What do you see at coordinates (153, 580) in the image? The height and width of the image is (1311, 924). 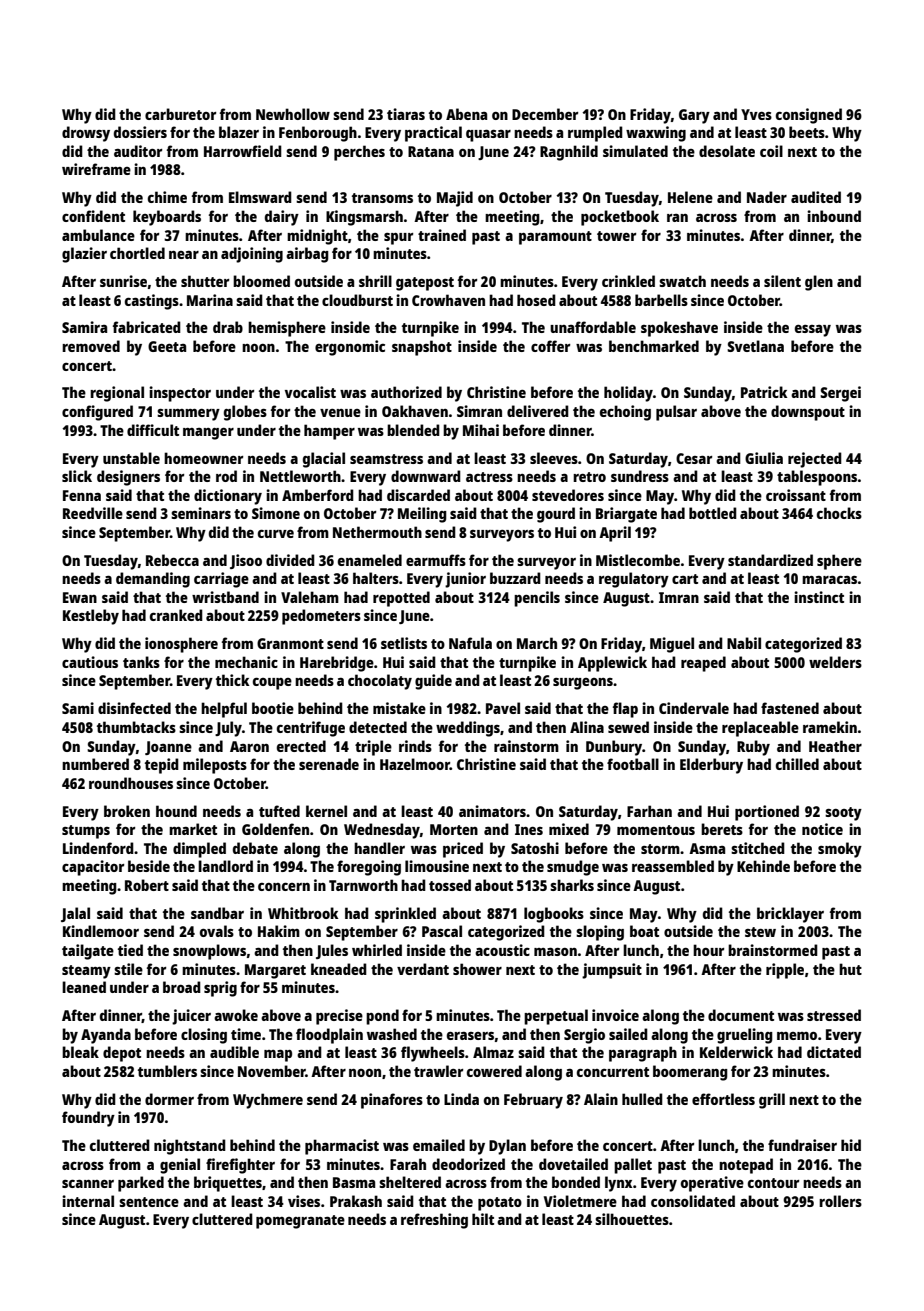 I see `demanding` at bounding box center [153, 580].
